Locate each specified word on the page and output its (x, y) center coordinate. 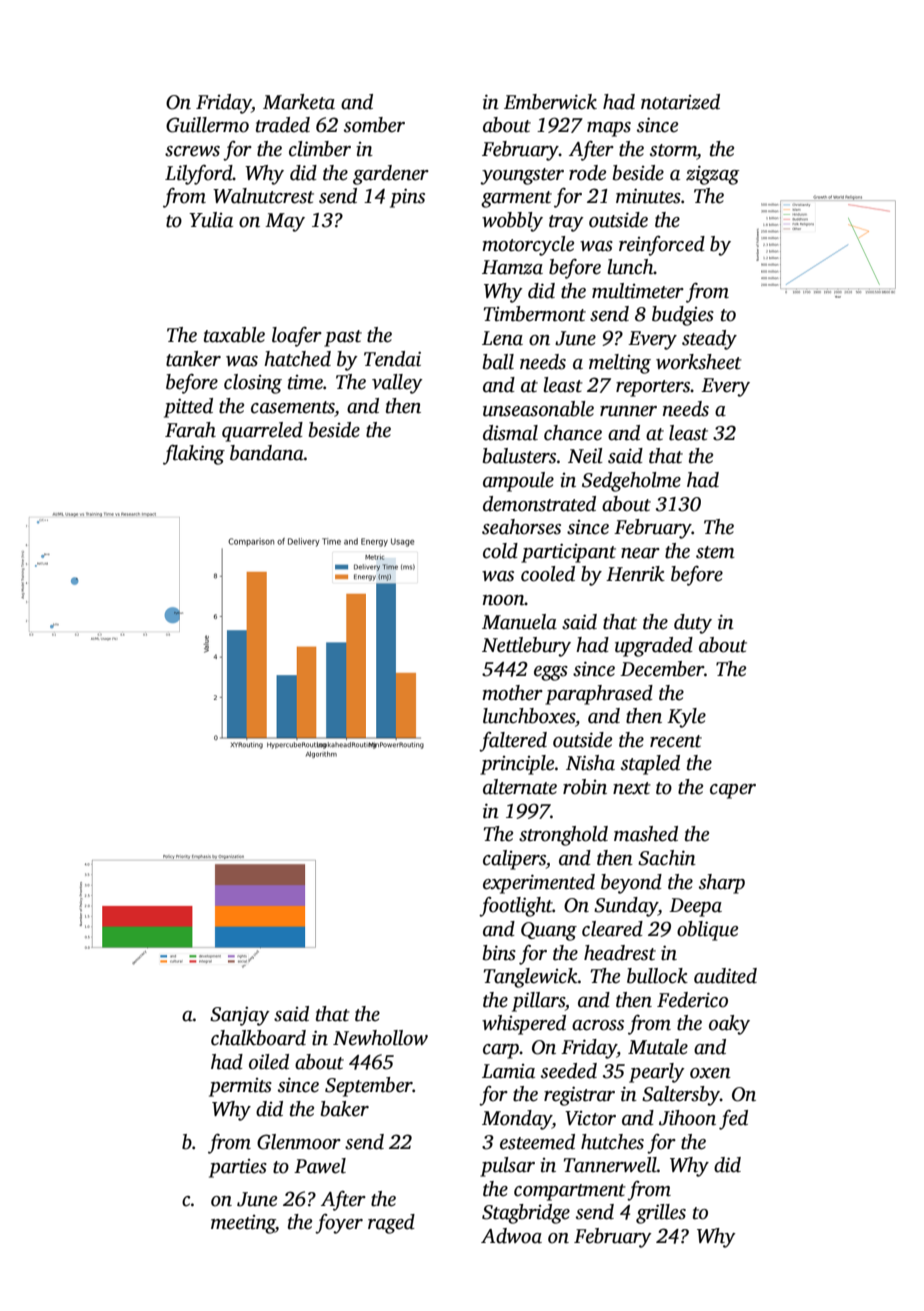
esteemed (537, 1142)
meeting (243, 1224)
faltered (513, 741)
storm (673, 150)
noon (504, 600)
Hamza (512, 267)
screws (192, 151)
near (640, 553)
